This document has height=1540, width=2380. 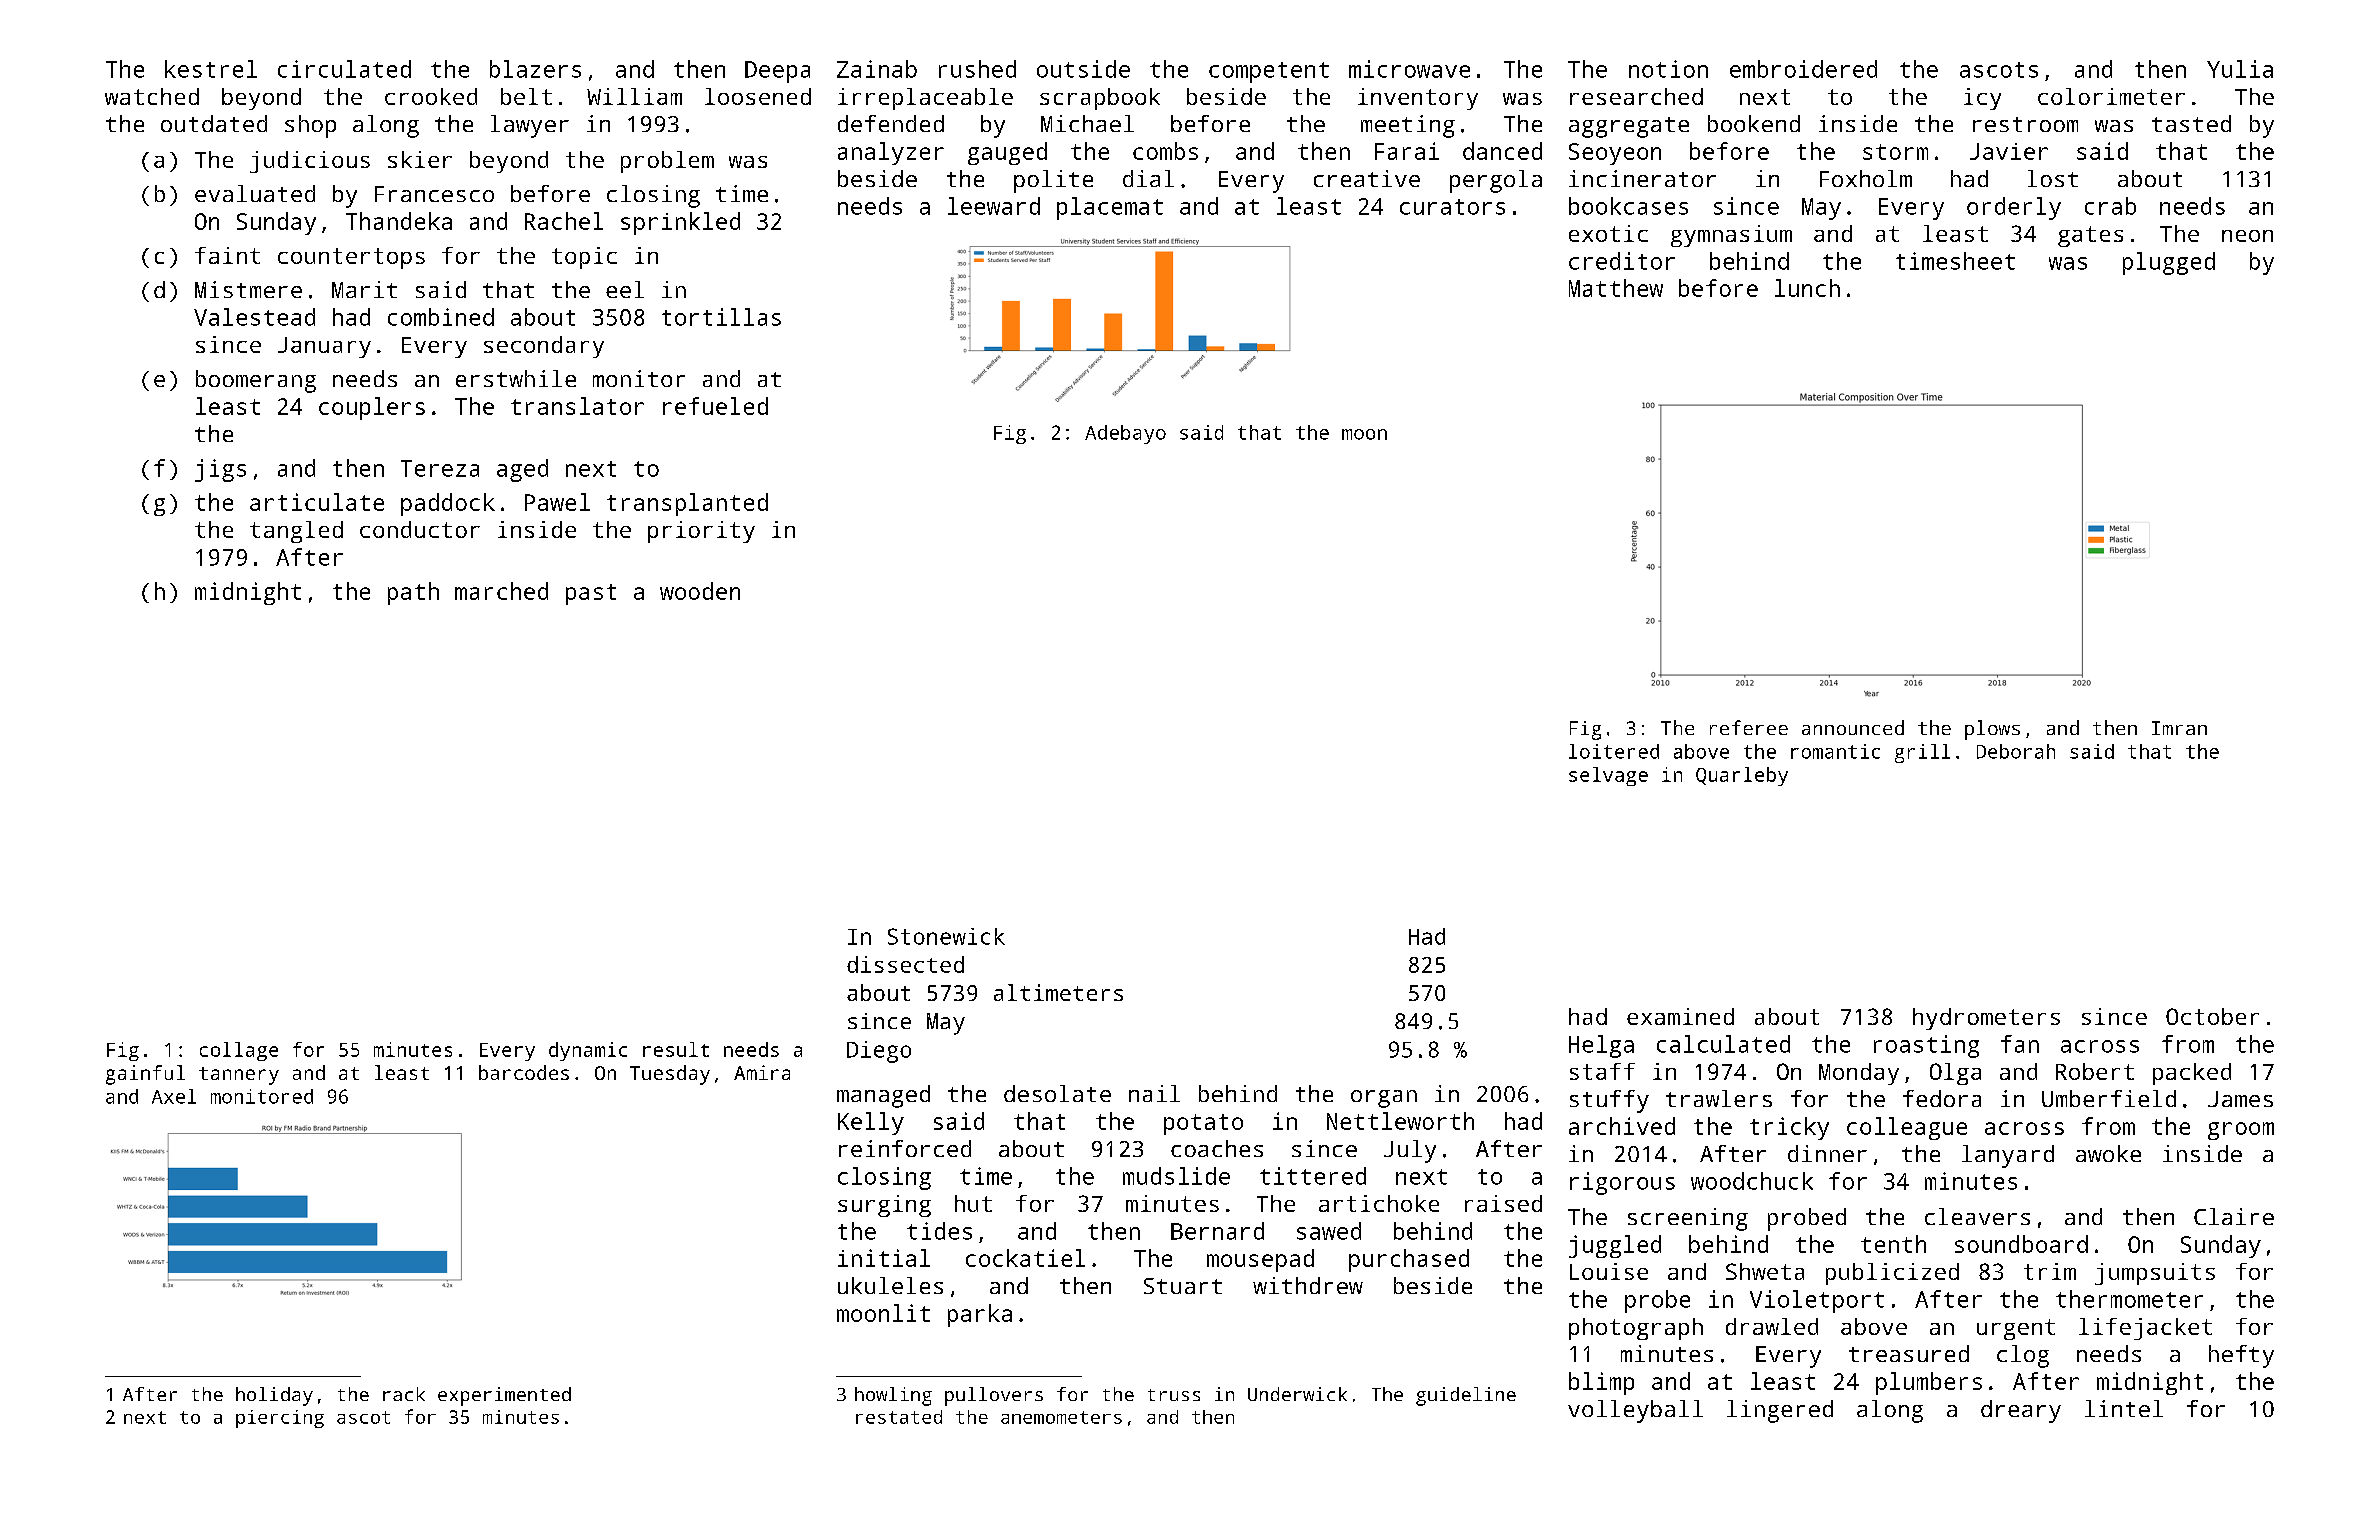 What do you see at coordinates (1614, 751) in the document?
I see `loitered` at bounding box center [1614, 751].
